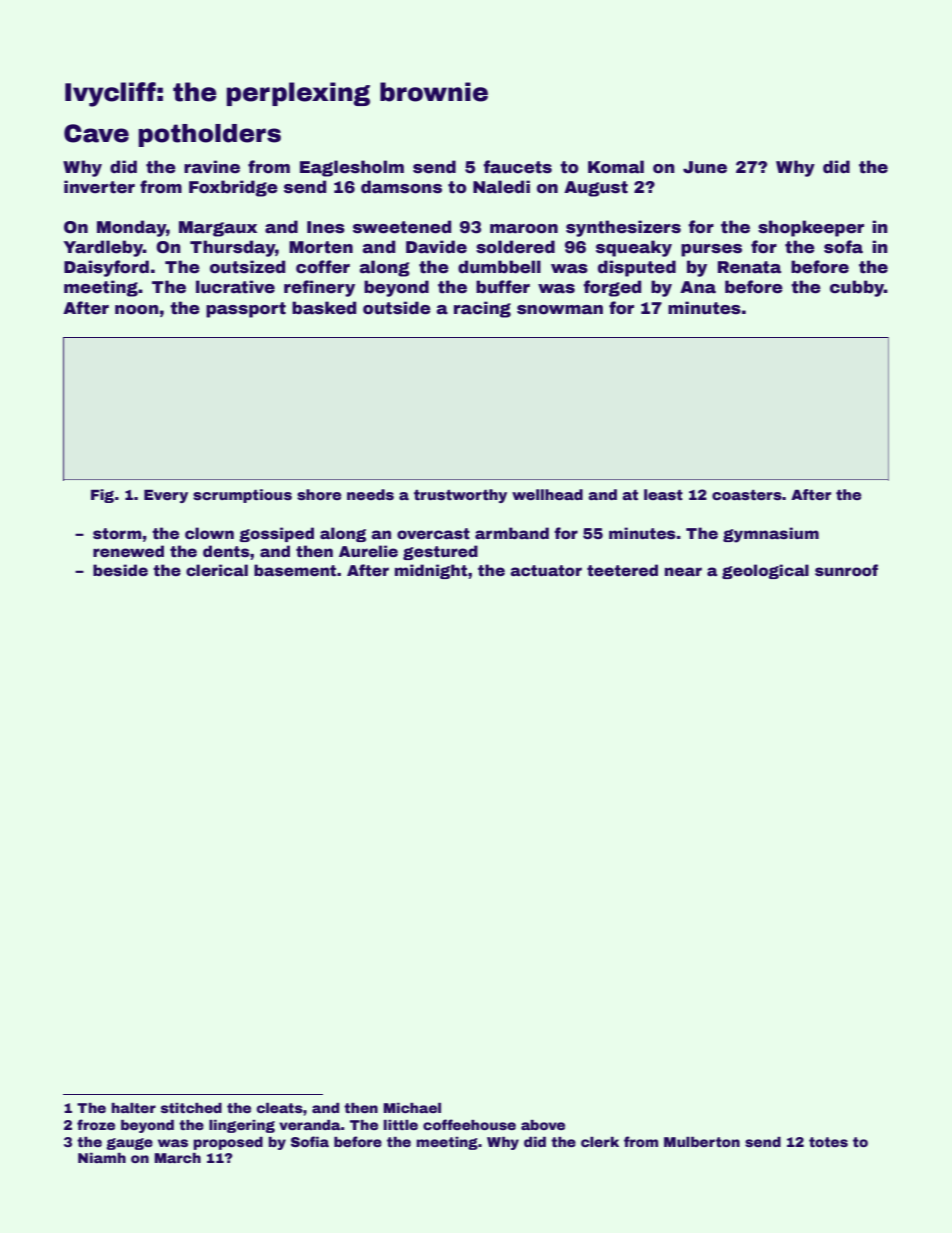 This document has height=1233, width=952. I want to click on Mulberton, so click(702, 1142).
